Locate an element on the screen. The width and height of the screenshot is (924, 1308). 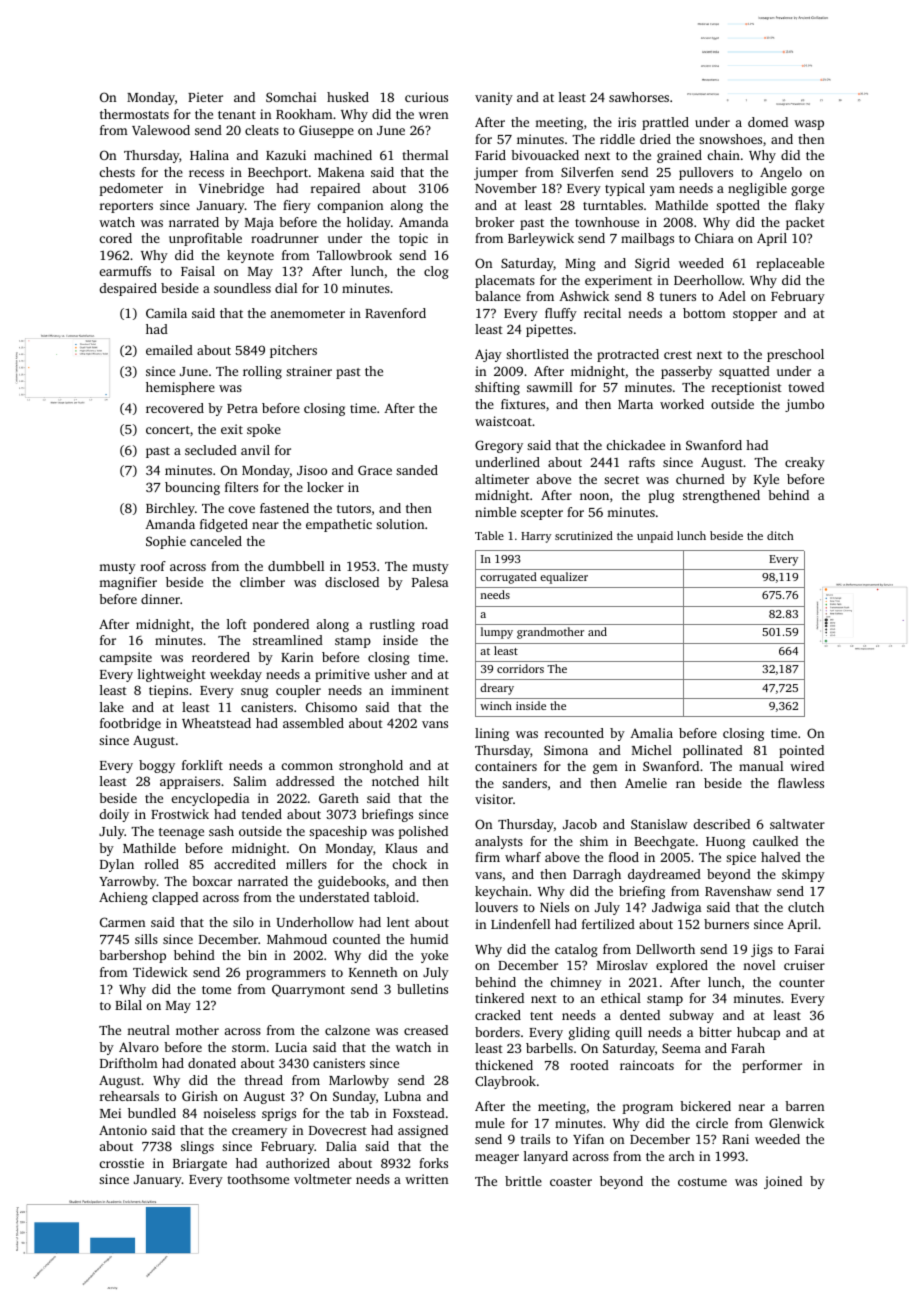
Valewood is located at coordinates (161, 130).
